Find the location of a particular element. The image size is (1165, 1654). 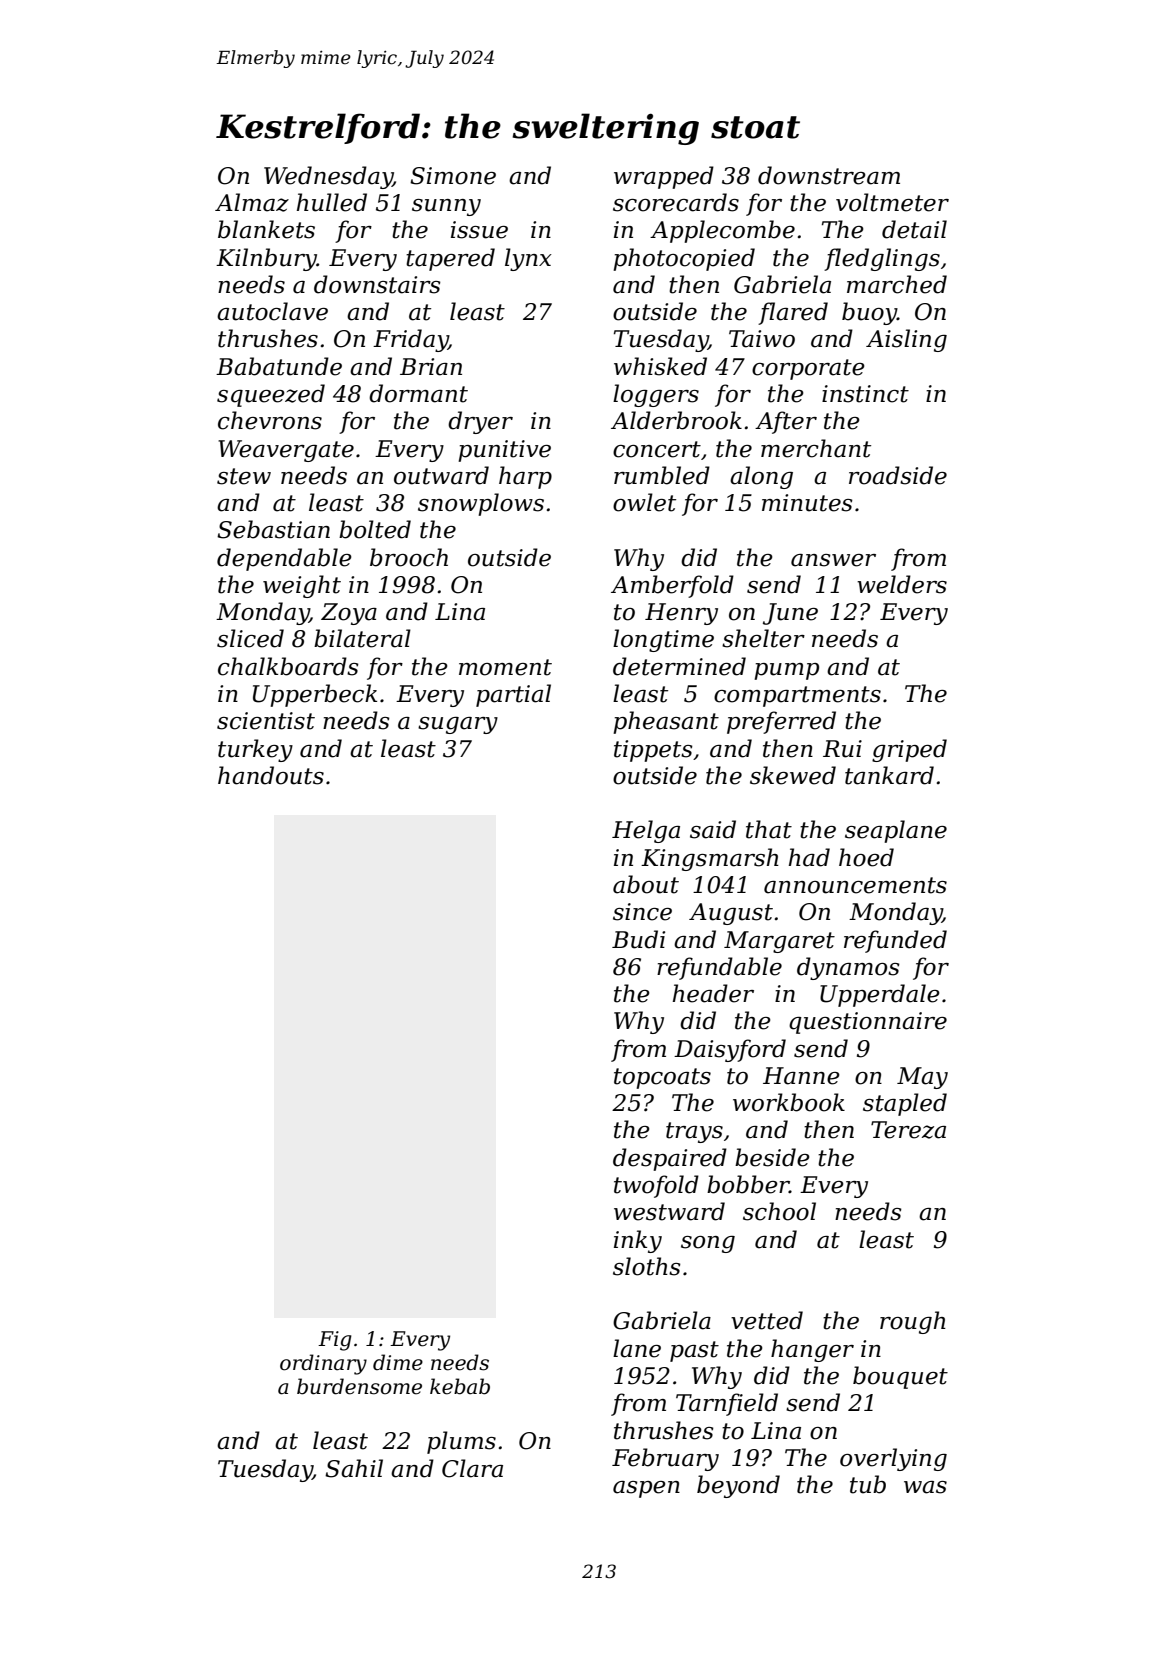

kebab is located at coordinates (460, 1386).
